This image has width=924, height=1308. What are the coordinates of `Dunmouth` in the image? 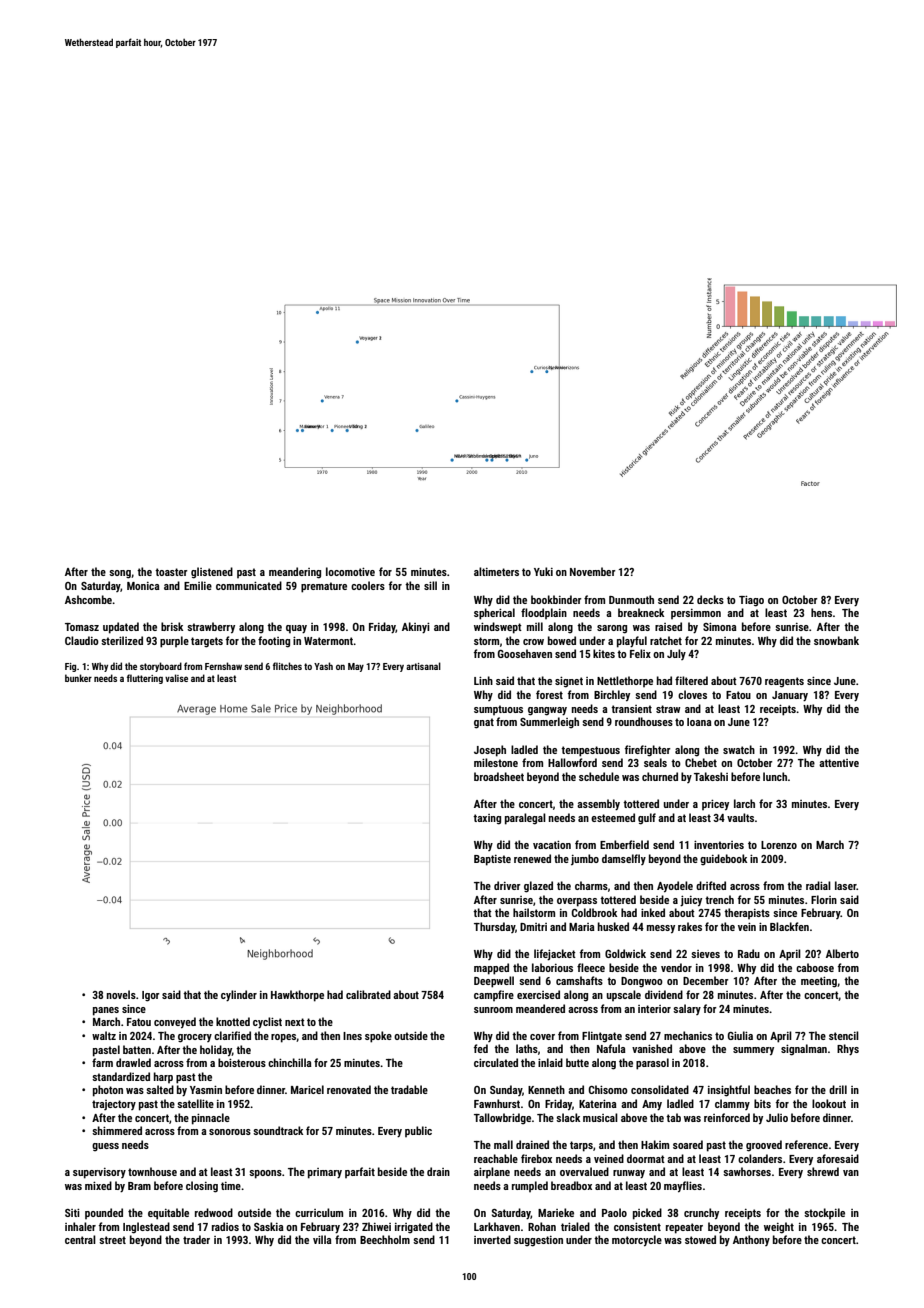 It's located at (631, 599).
